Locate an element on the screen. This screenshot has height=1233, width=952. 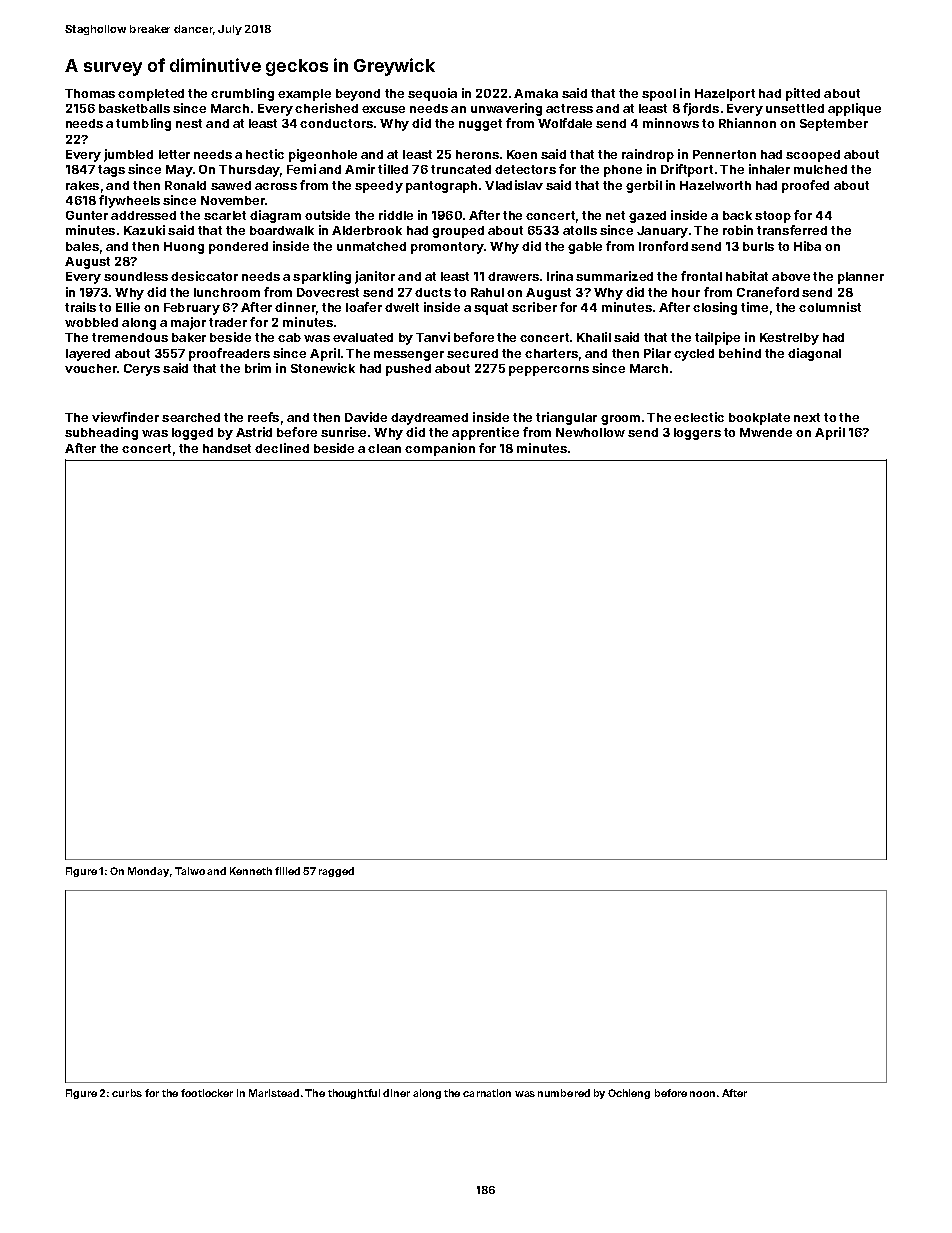
secured is located at coordinates (472, 353).
